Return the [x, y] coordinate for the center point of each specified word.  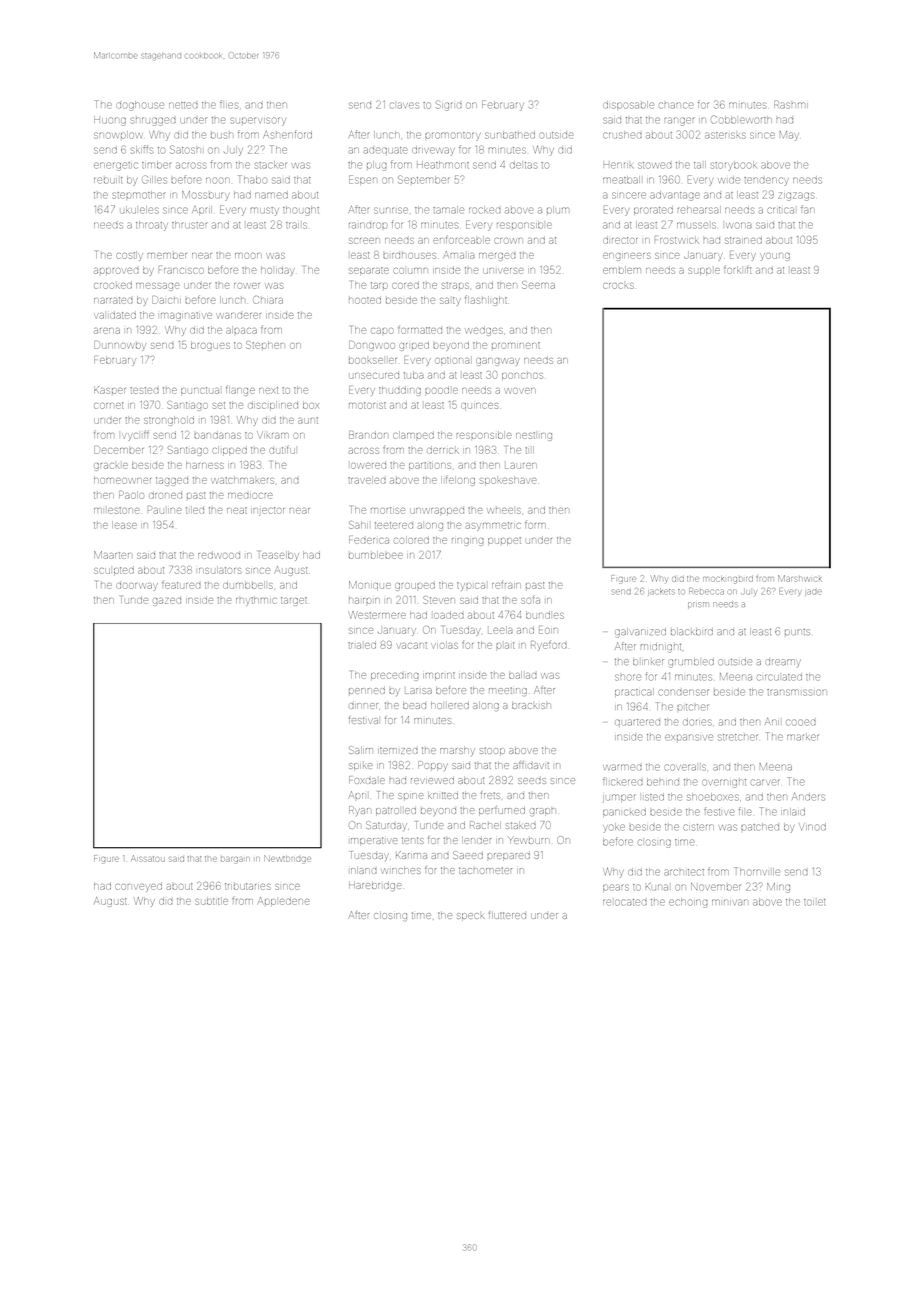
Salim [361, 750]
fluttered [507, 915]
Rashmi [791, 104]
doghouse [140, 106]
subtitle [211, 901]
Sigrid [449, 105]
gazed [167, 602]
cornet [109, 405]
